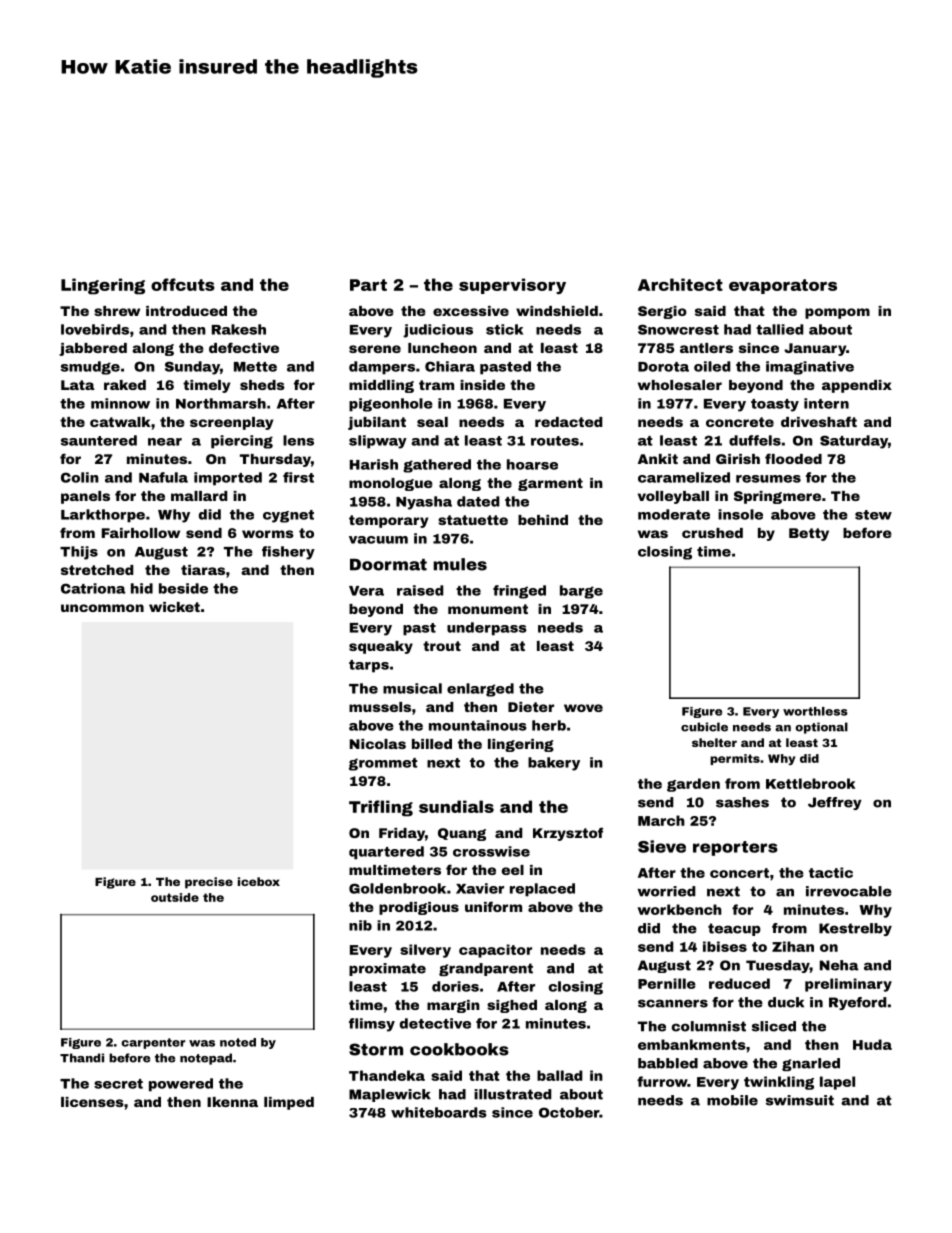  What do you see at coordinates (183, 284) in the page?
I see `offcuts` at bounding box center [183, 284].
